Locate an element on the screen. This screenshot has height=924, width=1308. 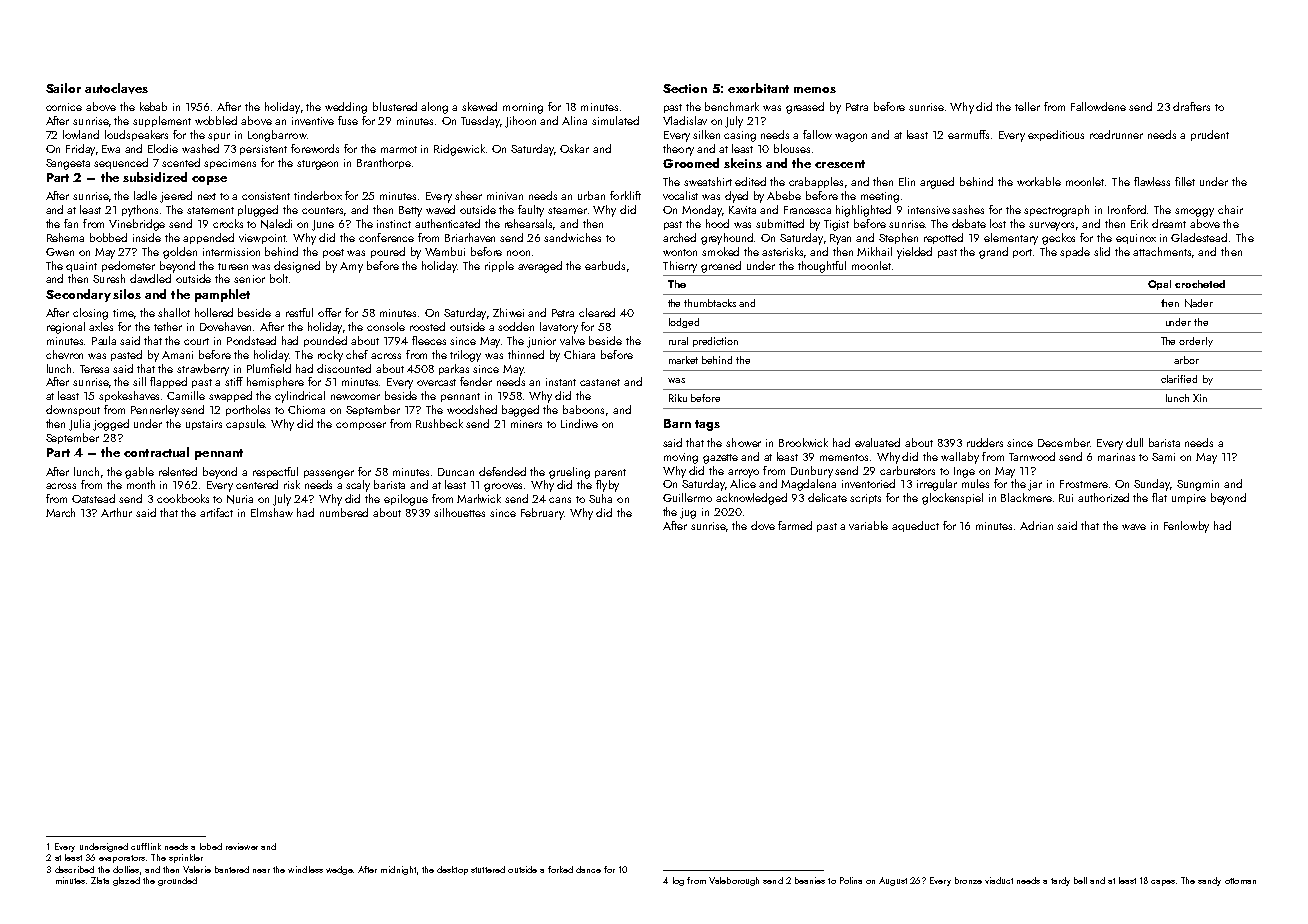
reviewer is located at coordinates (242, 846).
